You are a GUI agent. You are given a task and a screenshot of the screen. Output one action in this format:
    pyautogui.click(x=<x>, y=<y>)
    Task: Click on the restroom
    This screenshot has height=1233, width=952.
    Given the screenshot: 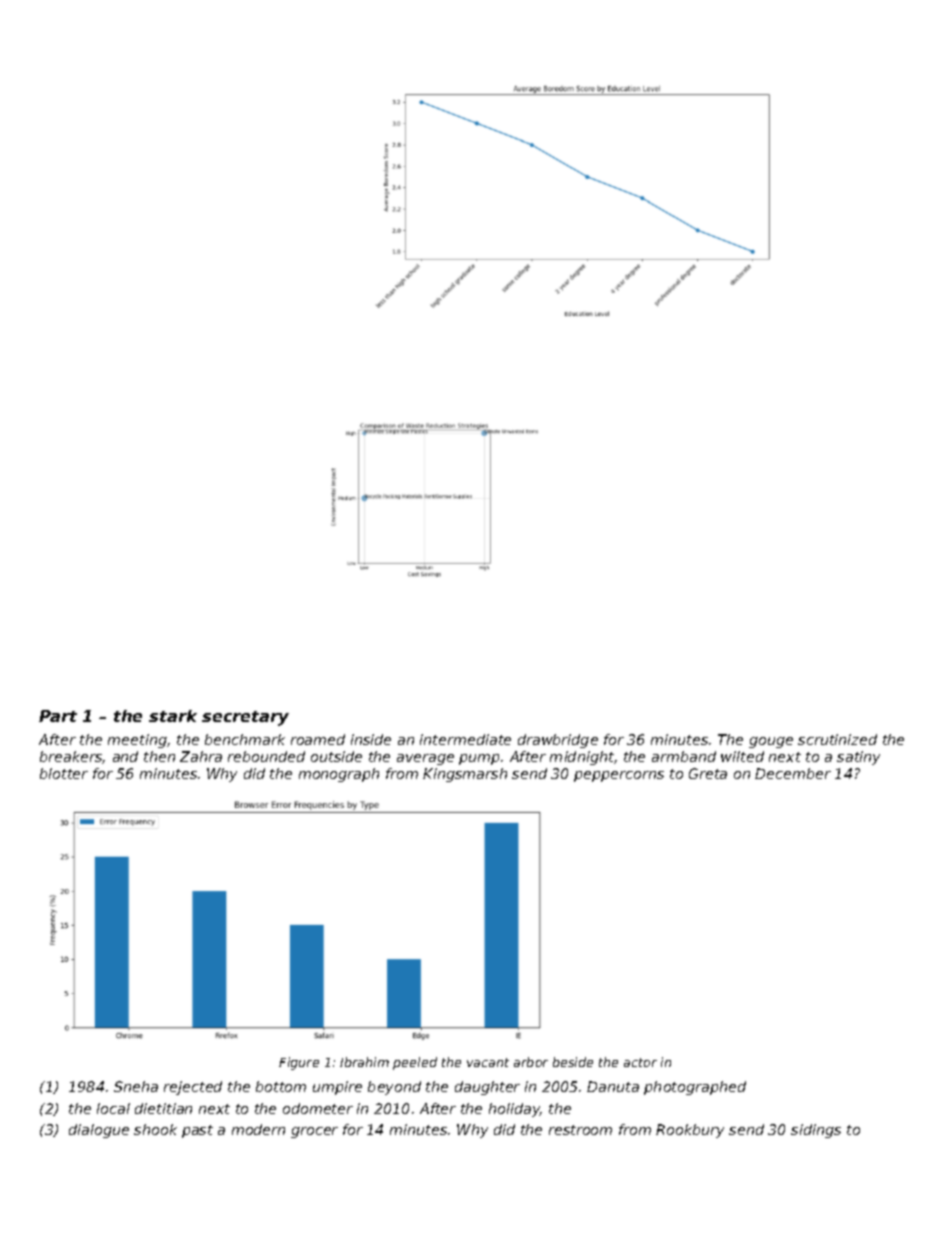 What is the action you would take?
    pyautogui.click(x=580, y=1130)
